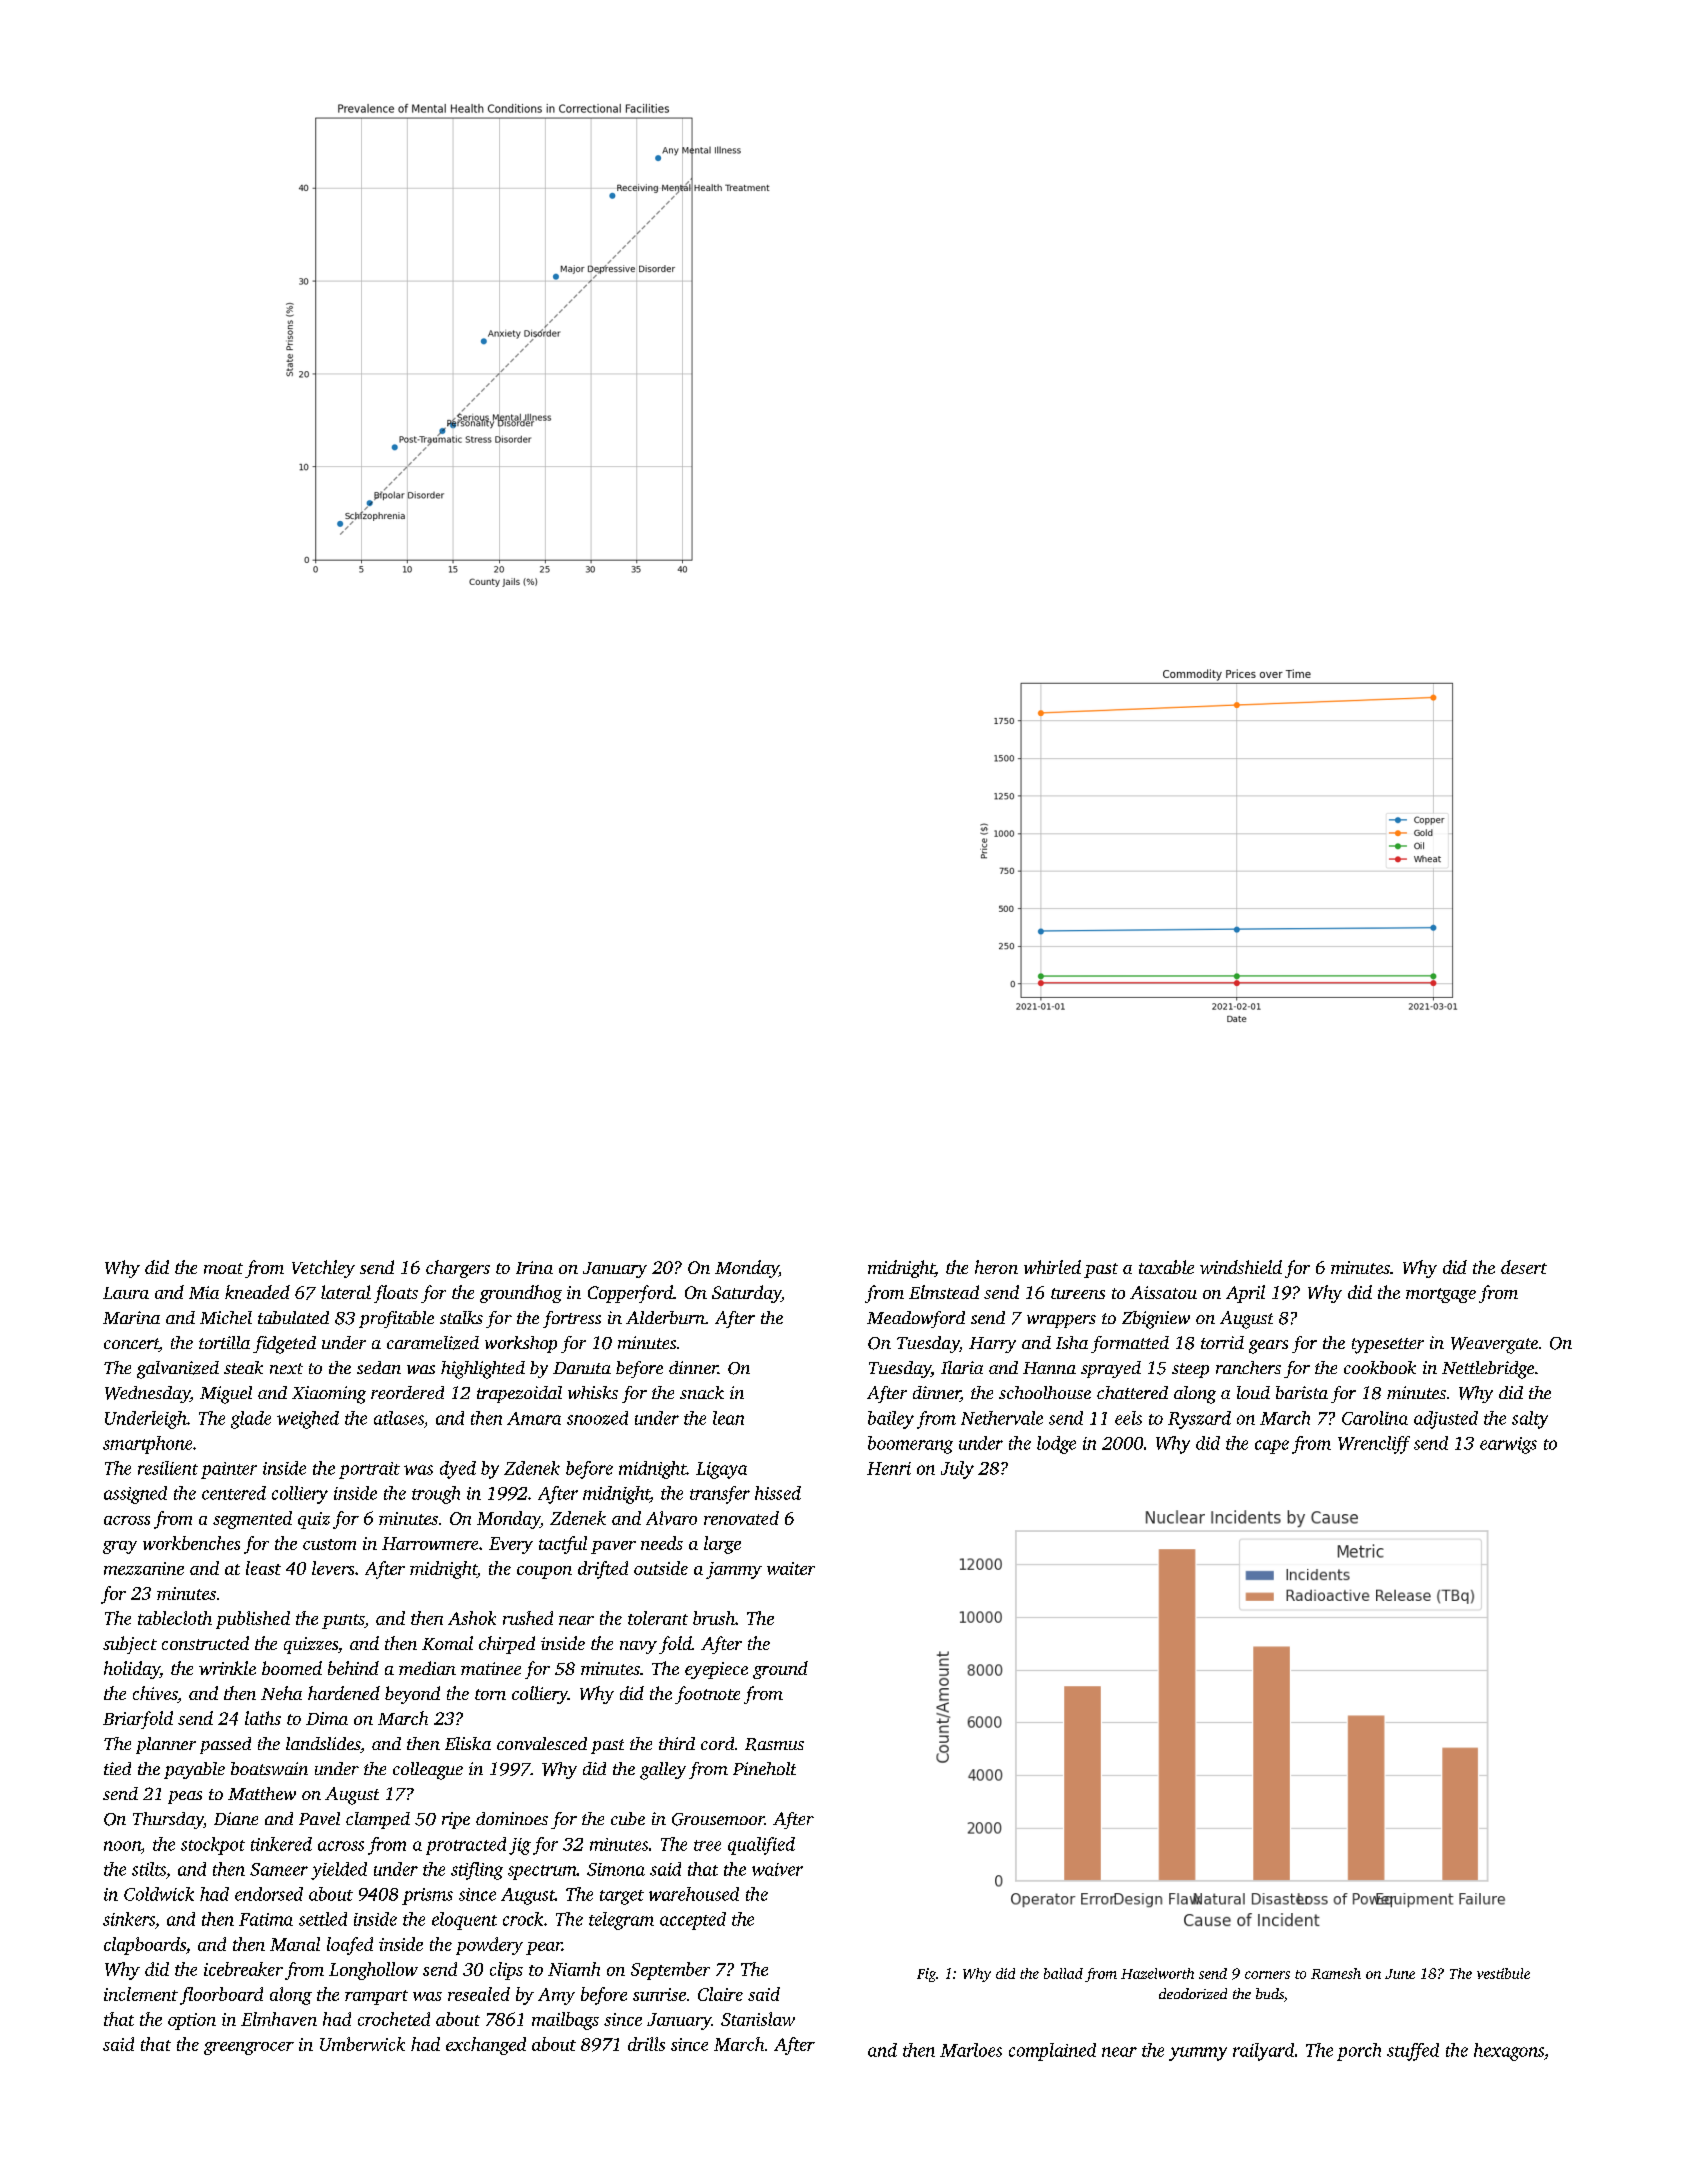  Describe the element at coordinates (269, 1768) in the screenshot. I see `boatswain` at that location.
